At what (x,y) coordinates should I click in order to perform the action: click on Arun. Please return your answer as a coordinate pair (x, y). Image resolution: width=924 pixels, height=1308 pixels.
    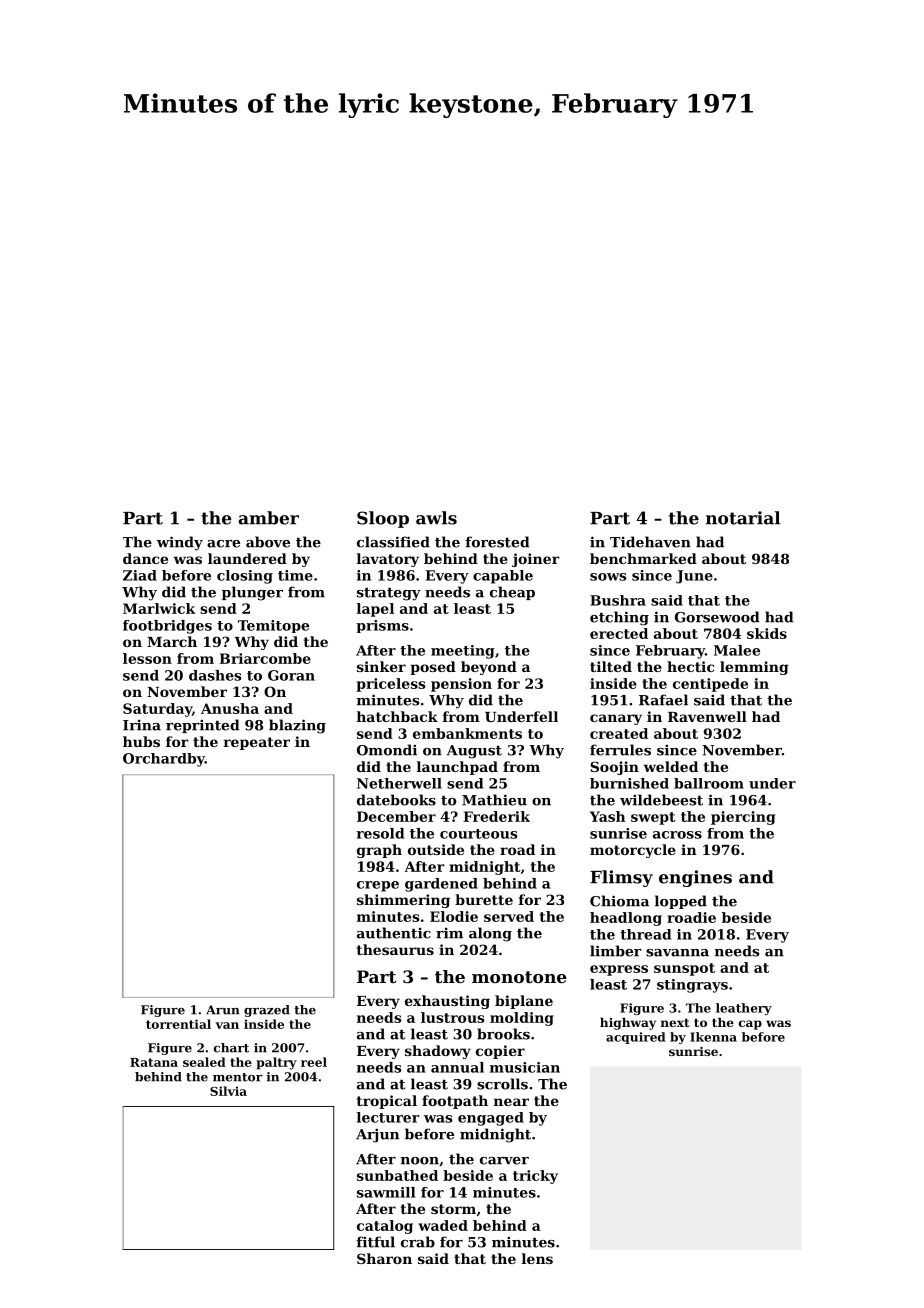
    Looking at the image, I should click on (223, 1010).
